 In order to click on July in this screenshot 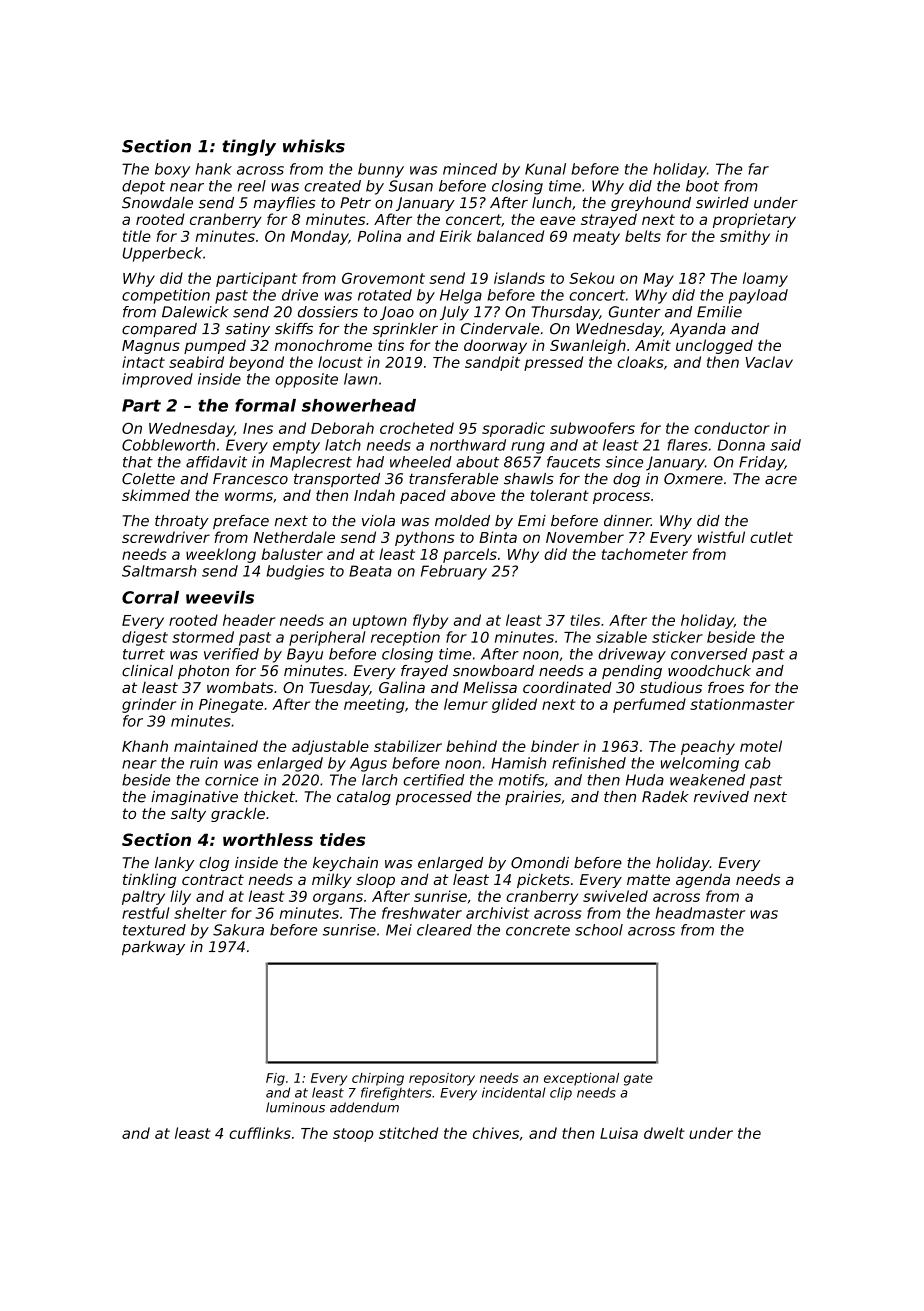, I will do `click(454, 313)`.
